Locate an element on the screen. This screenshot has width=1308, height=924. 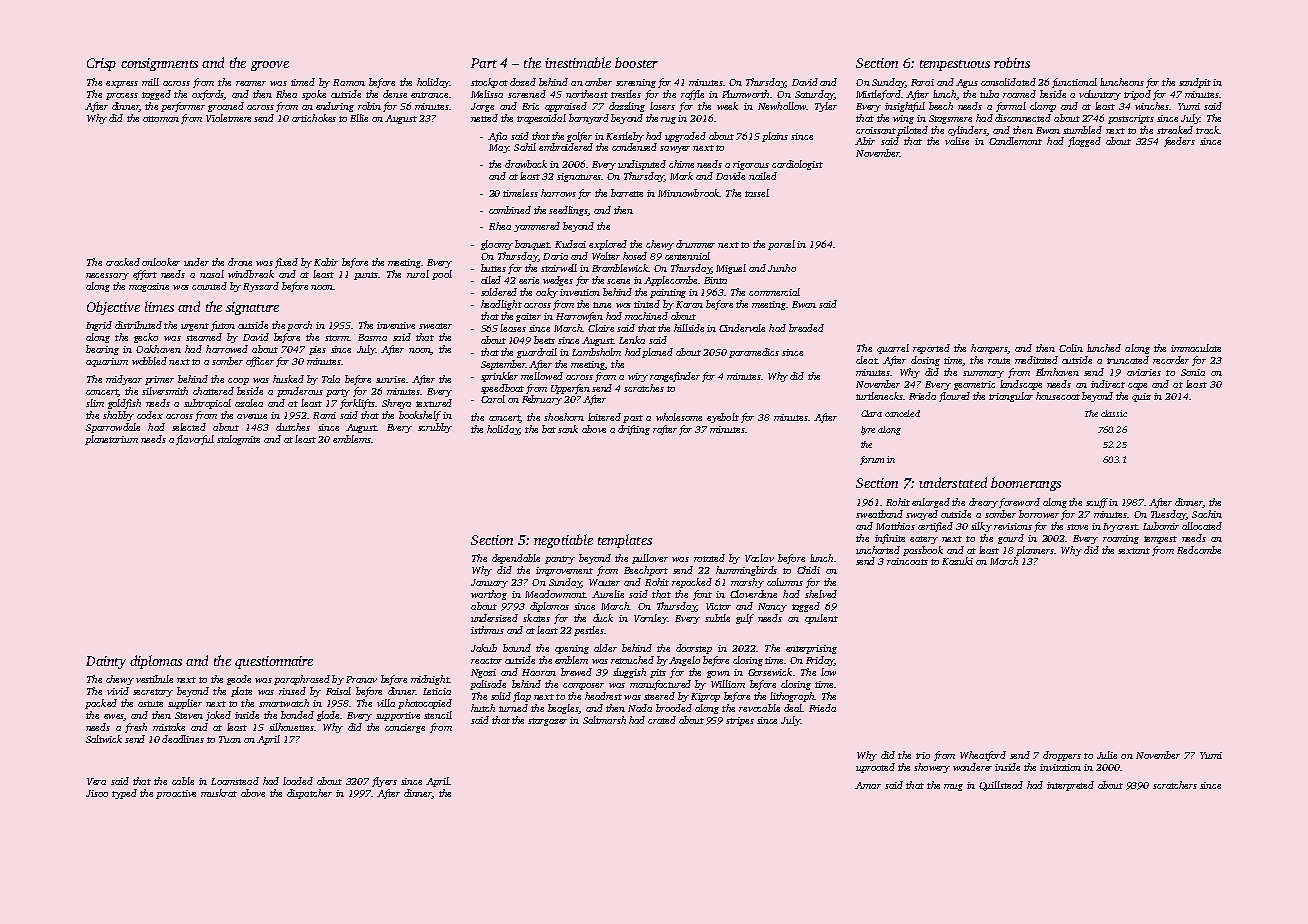
loaded is located at coordinates (298, 781).
